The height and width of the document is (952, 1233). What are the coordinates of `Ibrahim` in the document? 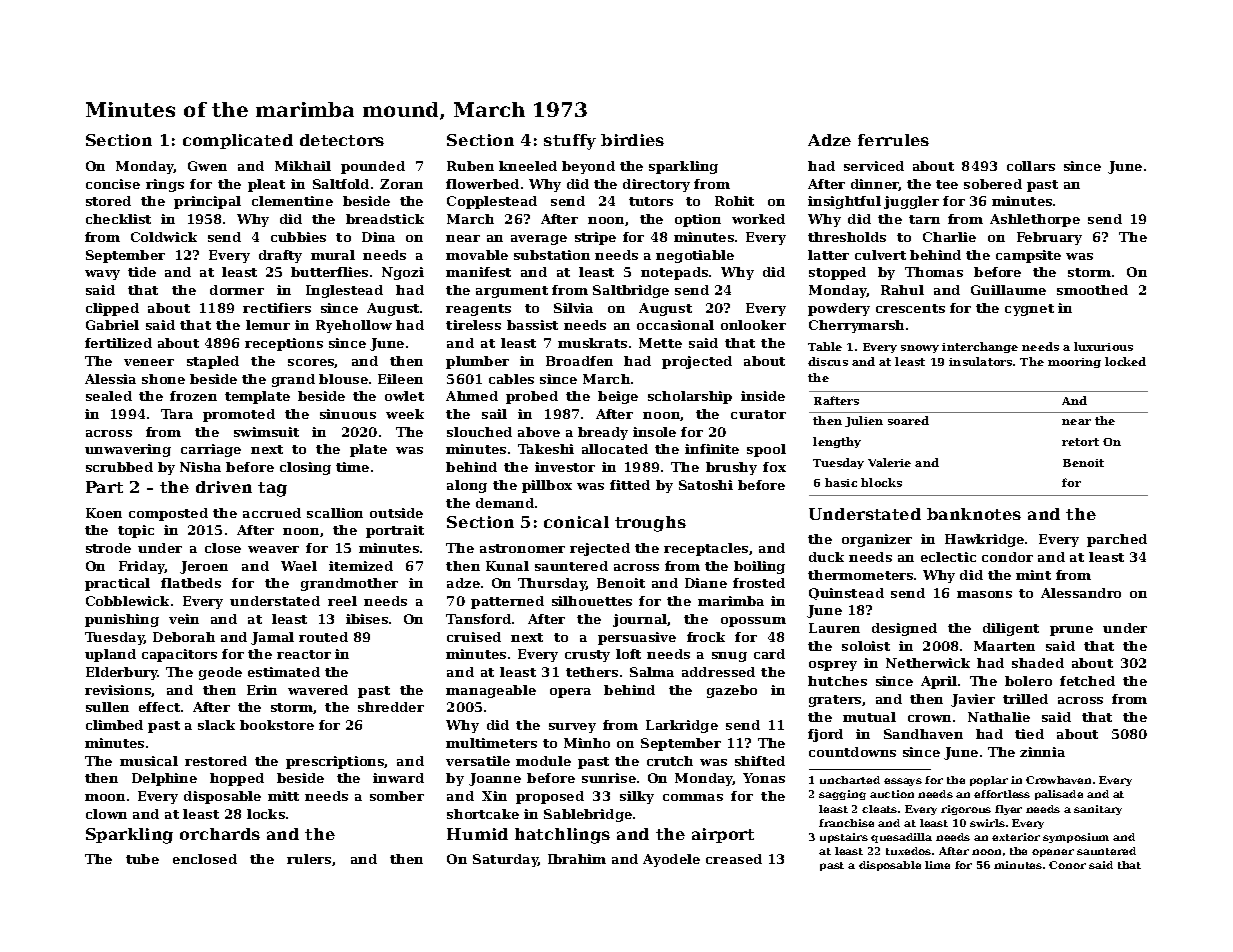 It's located at (577, 859).
